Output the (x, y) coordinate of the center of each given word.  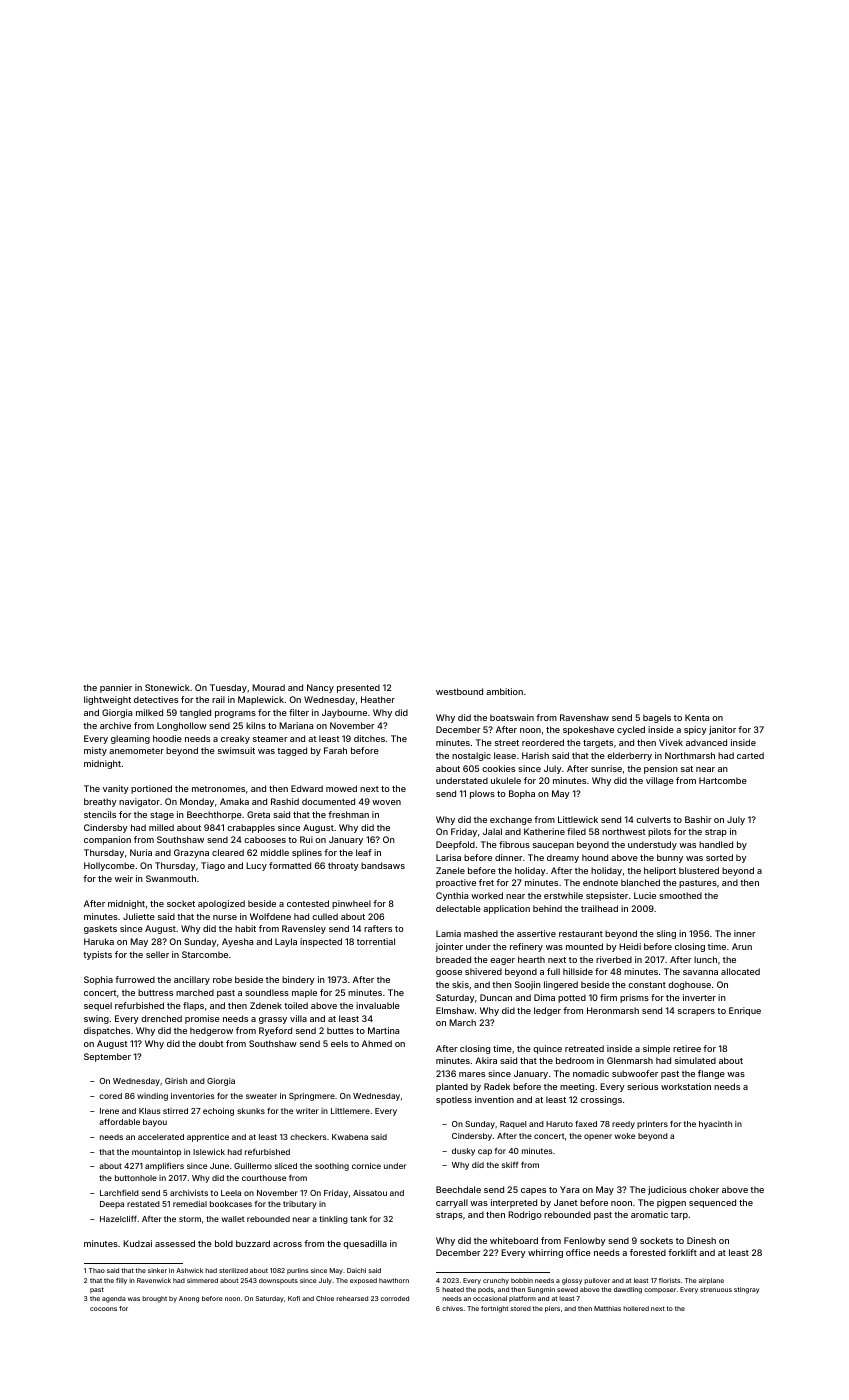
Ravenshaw (584, 717)
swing (96, 1019)
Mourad (268, 687)
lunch (705, 959)
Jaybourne (344, 713)
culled (325, 916)
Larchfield (119, 1193)
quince (547, 1049)
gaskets (100, 929)
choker (704, 1189)
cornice (366, 1166)
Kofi (294, 1298)
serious (642, 1086)
